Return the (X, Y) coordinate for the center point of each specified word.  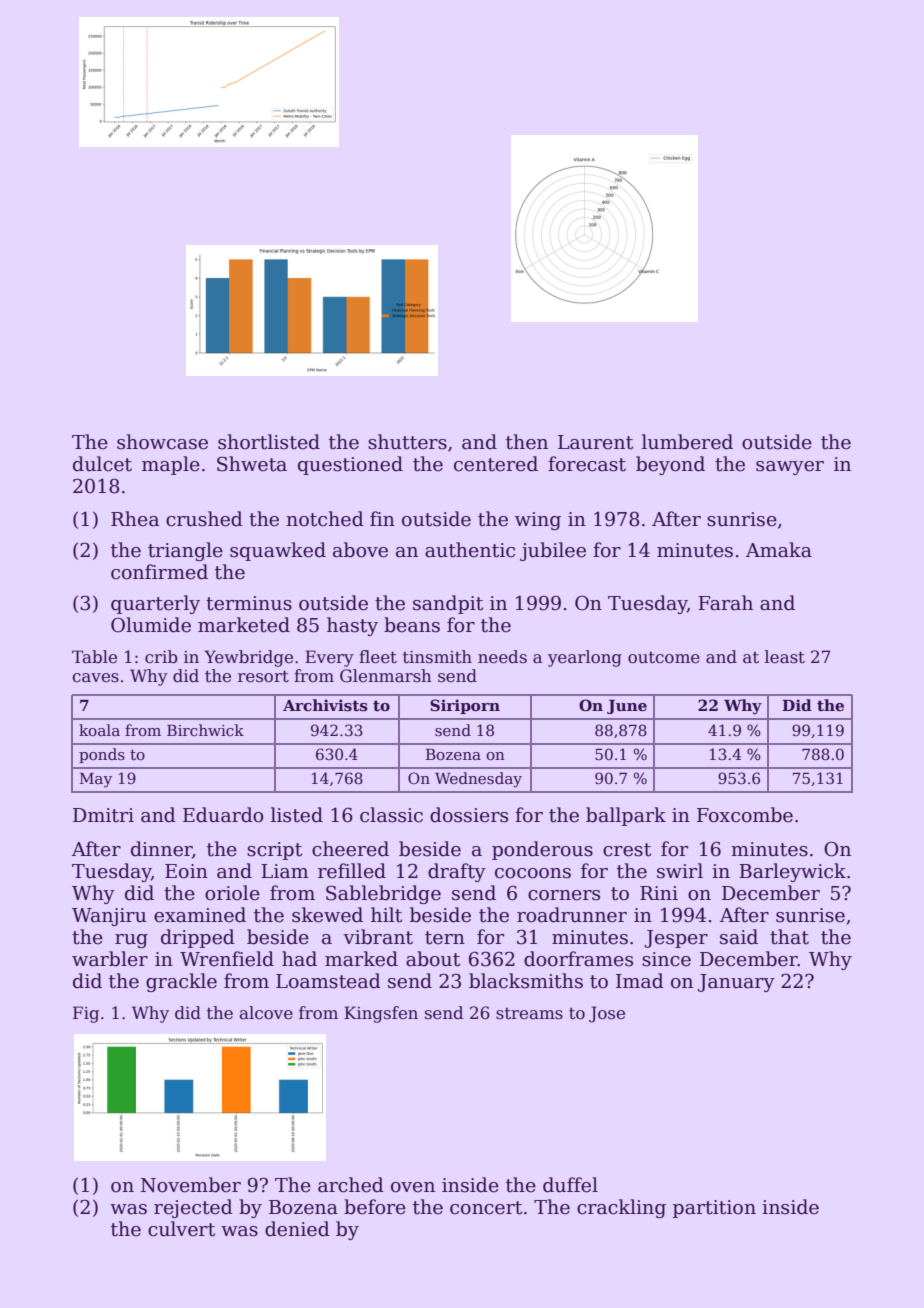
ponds (102, 755)
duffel (570, 1185)
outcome (664, 658)
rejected (193, 1208)
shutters (407, 442)
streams (529, 1014)
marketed (244, 625)
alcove (266, 1013)
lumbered (687, 442)
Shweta (252, 464)
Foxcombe (745, 815)
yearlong (585, 658)
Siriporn (465, 706)
